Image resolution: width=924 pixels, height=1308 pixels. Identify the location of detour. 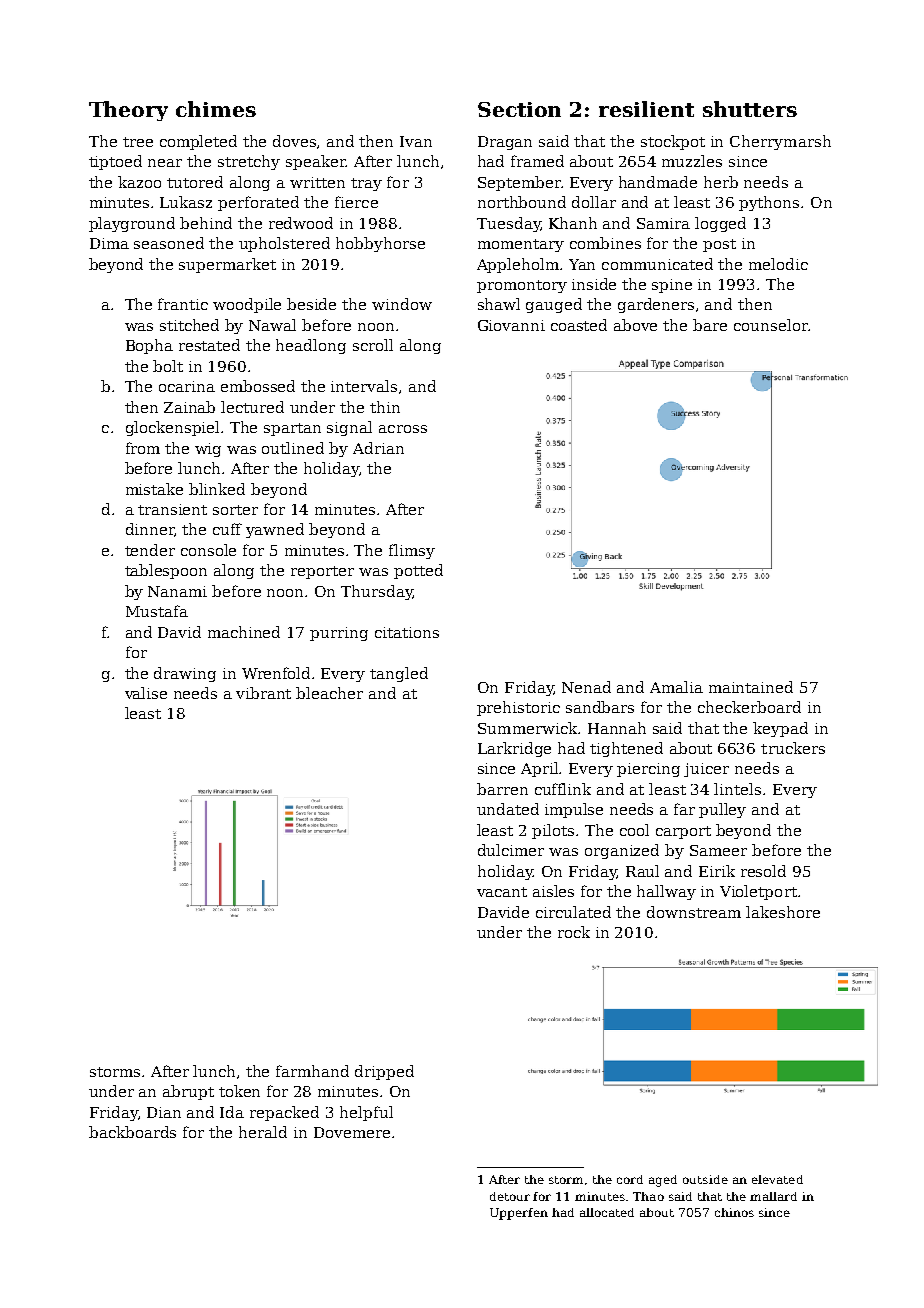
(510, 1196).
